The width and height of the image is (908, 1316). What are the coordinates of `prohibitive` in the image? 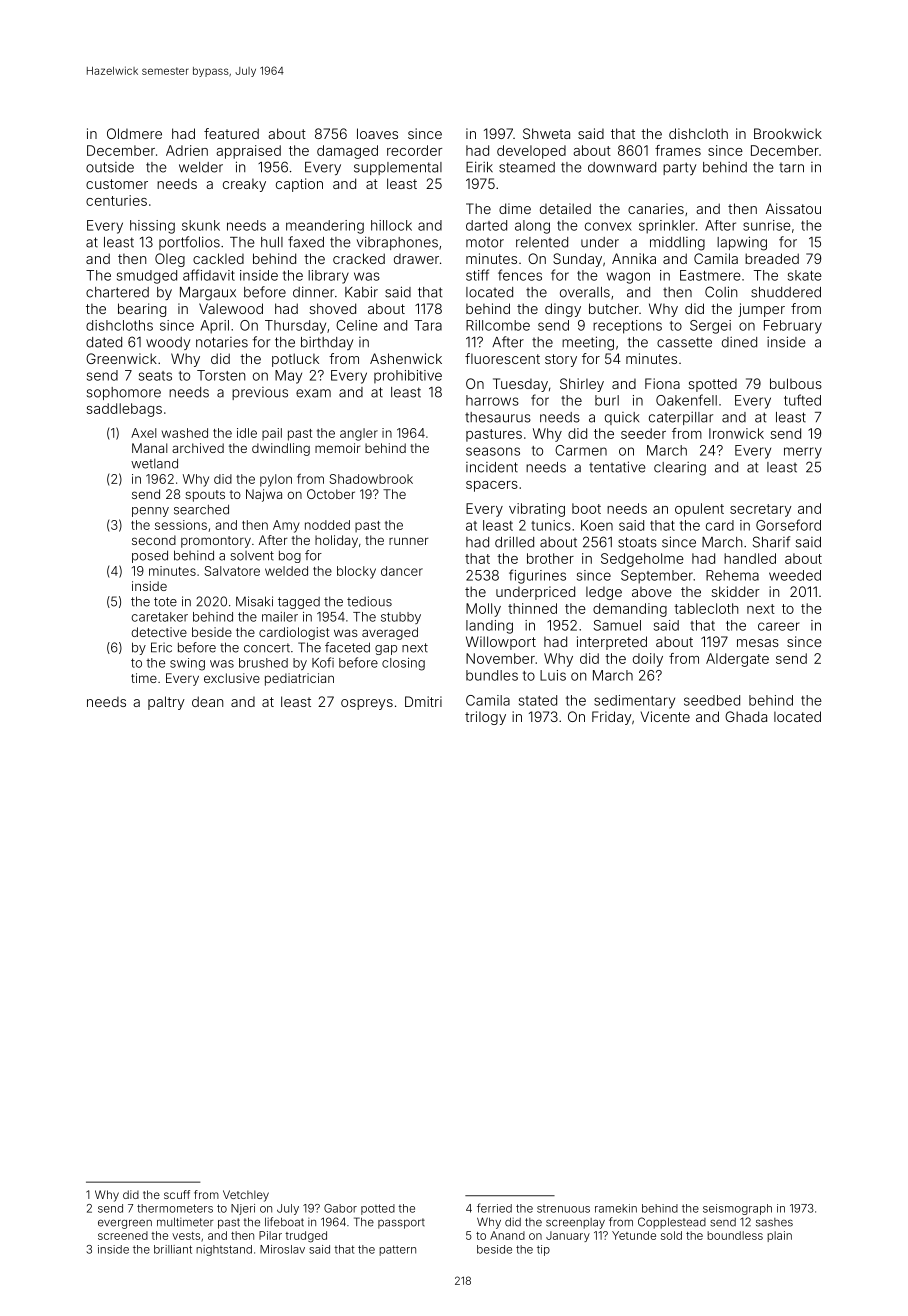 It's located at (408, 376).
